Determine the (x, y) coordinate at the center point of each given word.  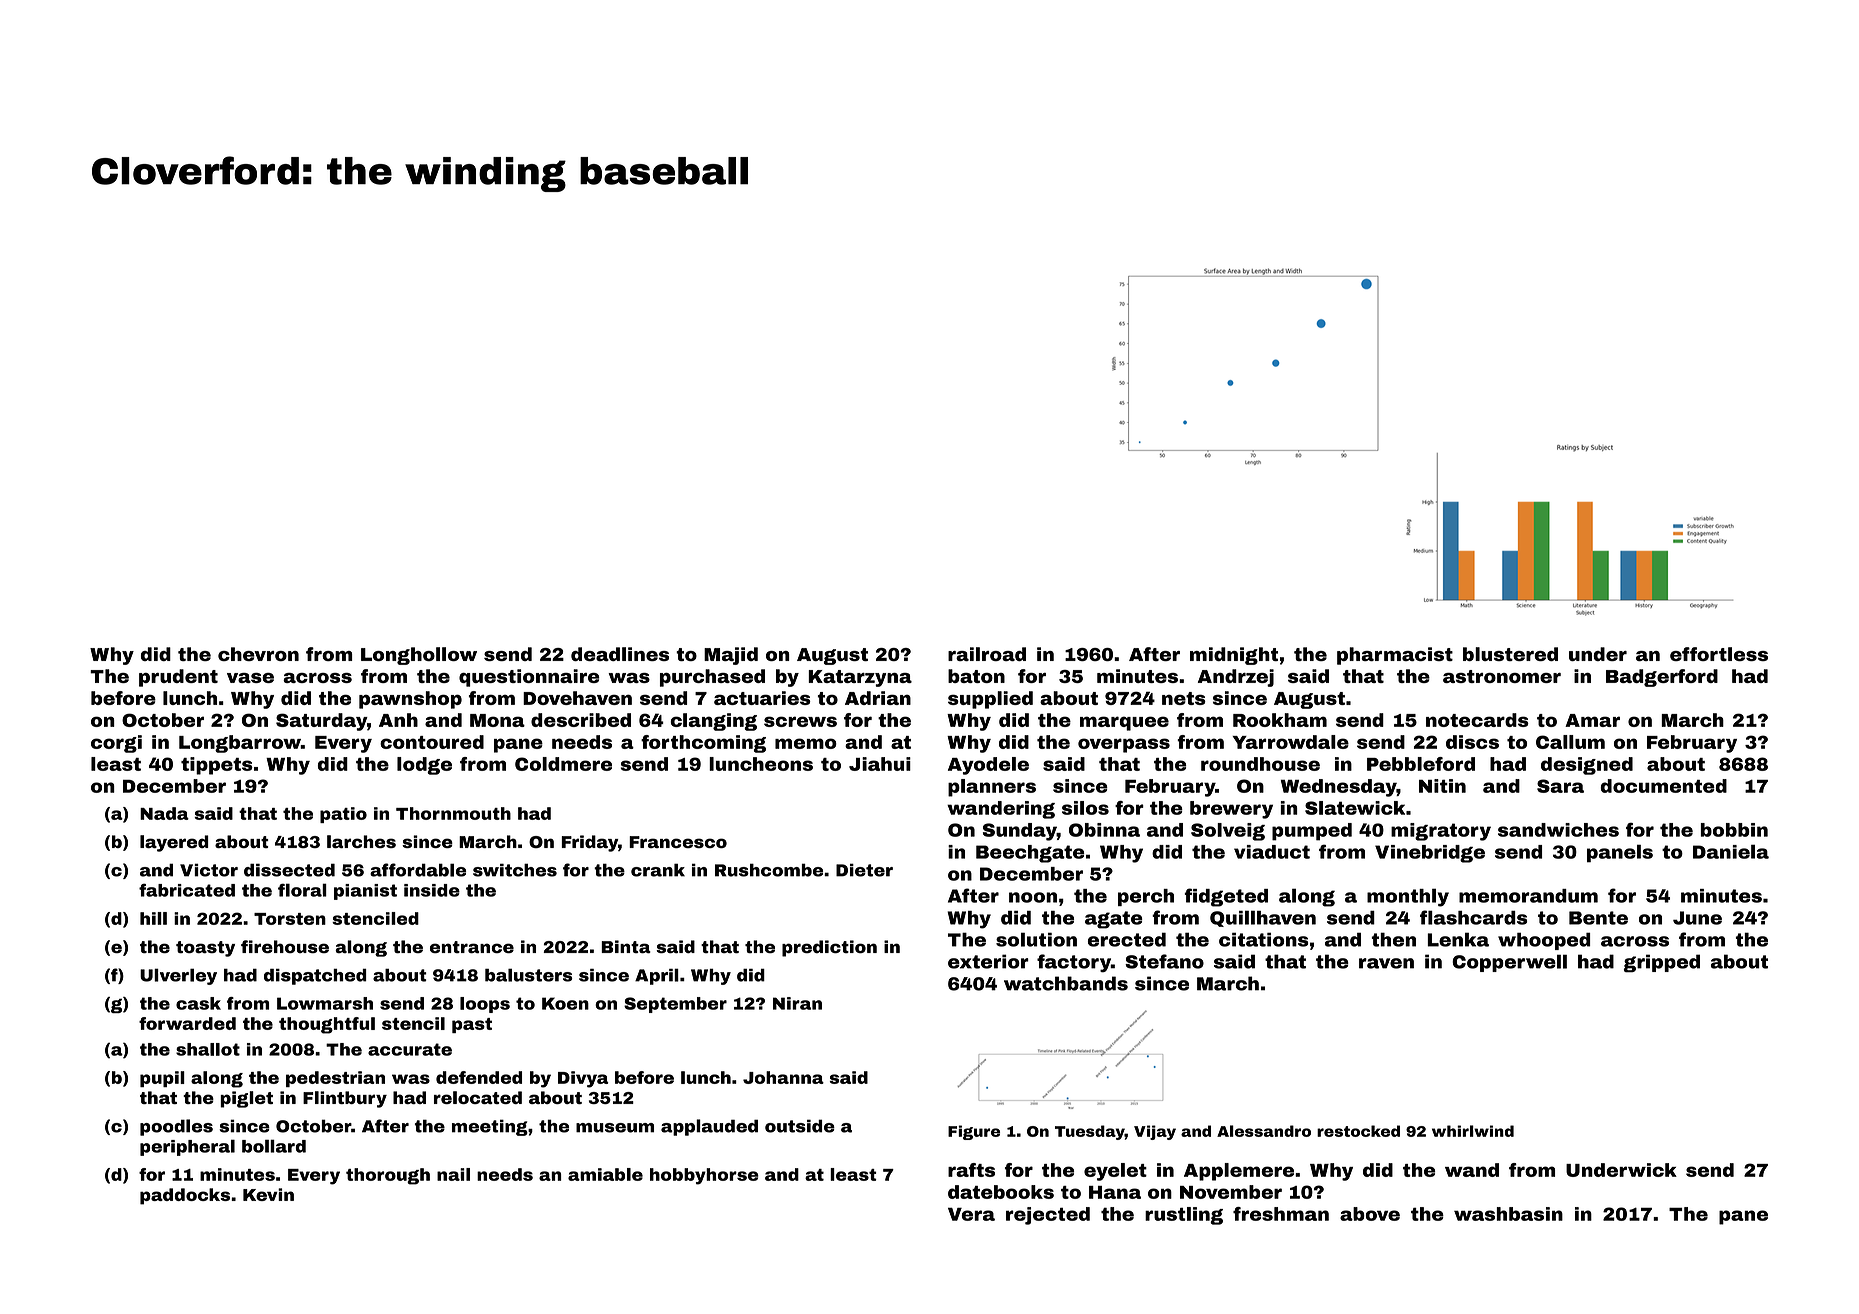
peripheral (187, 1147)
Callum (1570, 742)
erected (1127, 939)
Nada (164, 813)
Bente (1598, 918)
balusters (528, 975)
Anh (398, 720)
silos (1085, 808)
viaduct (1272, 852)
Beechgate (1030, 854)
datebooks (1001, 1192)
